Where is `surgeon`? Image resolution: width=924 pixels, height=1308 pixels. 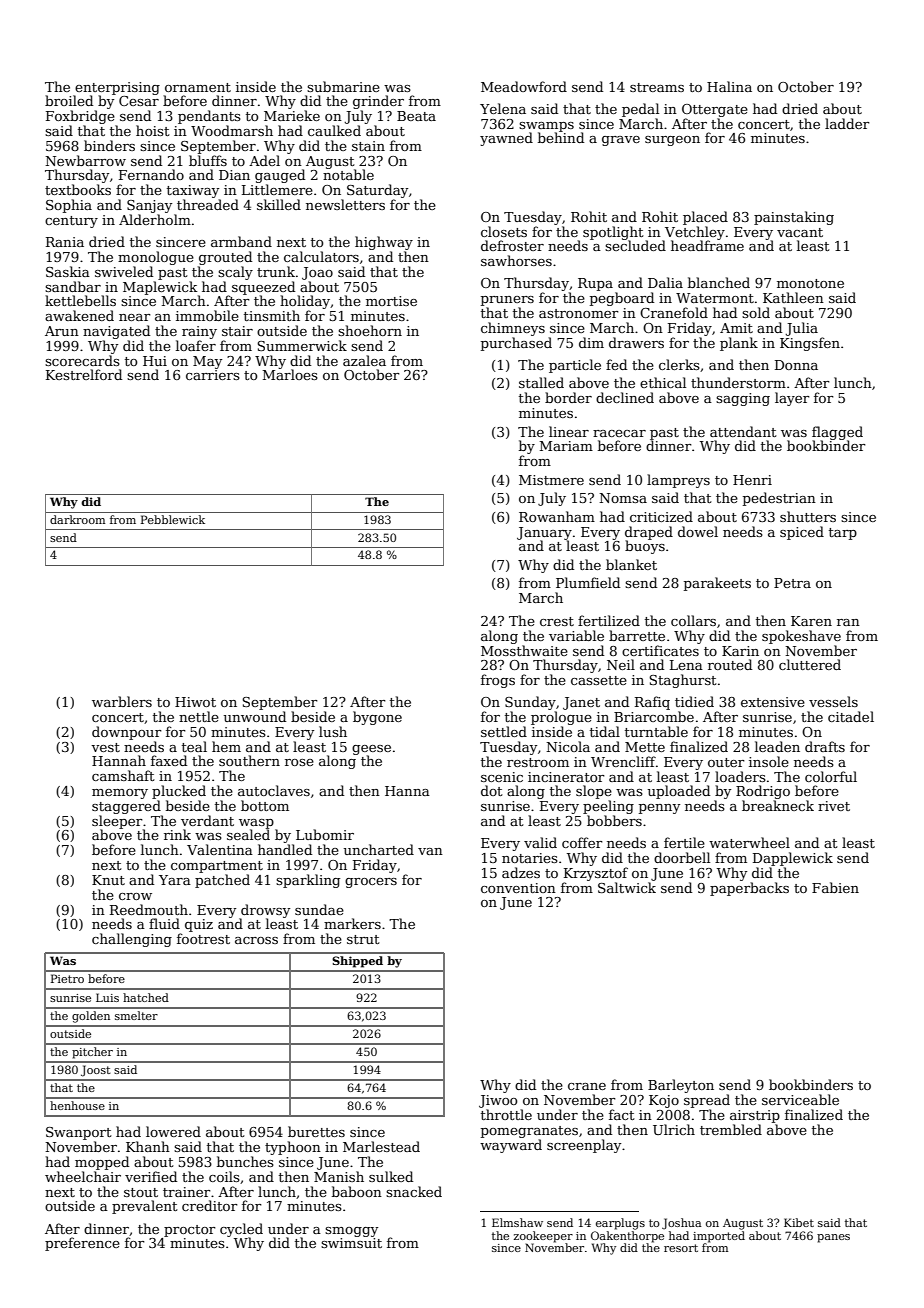 surgeon is located at coordinates (672, 141).
